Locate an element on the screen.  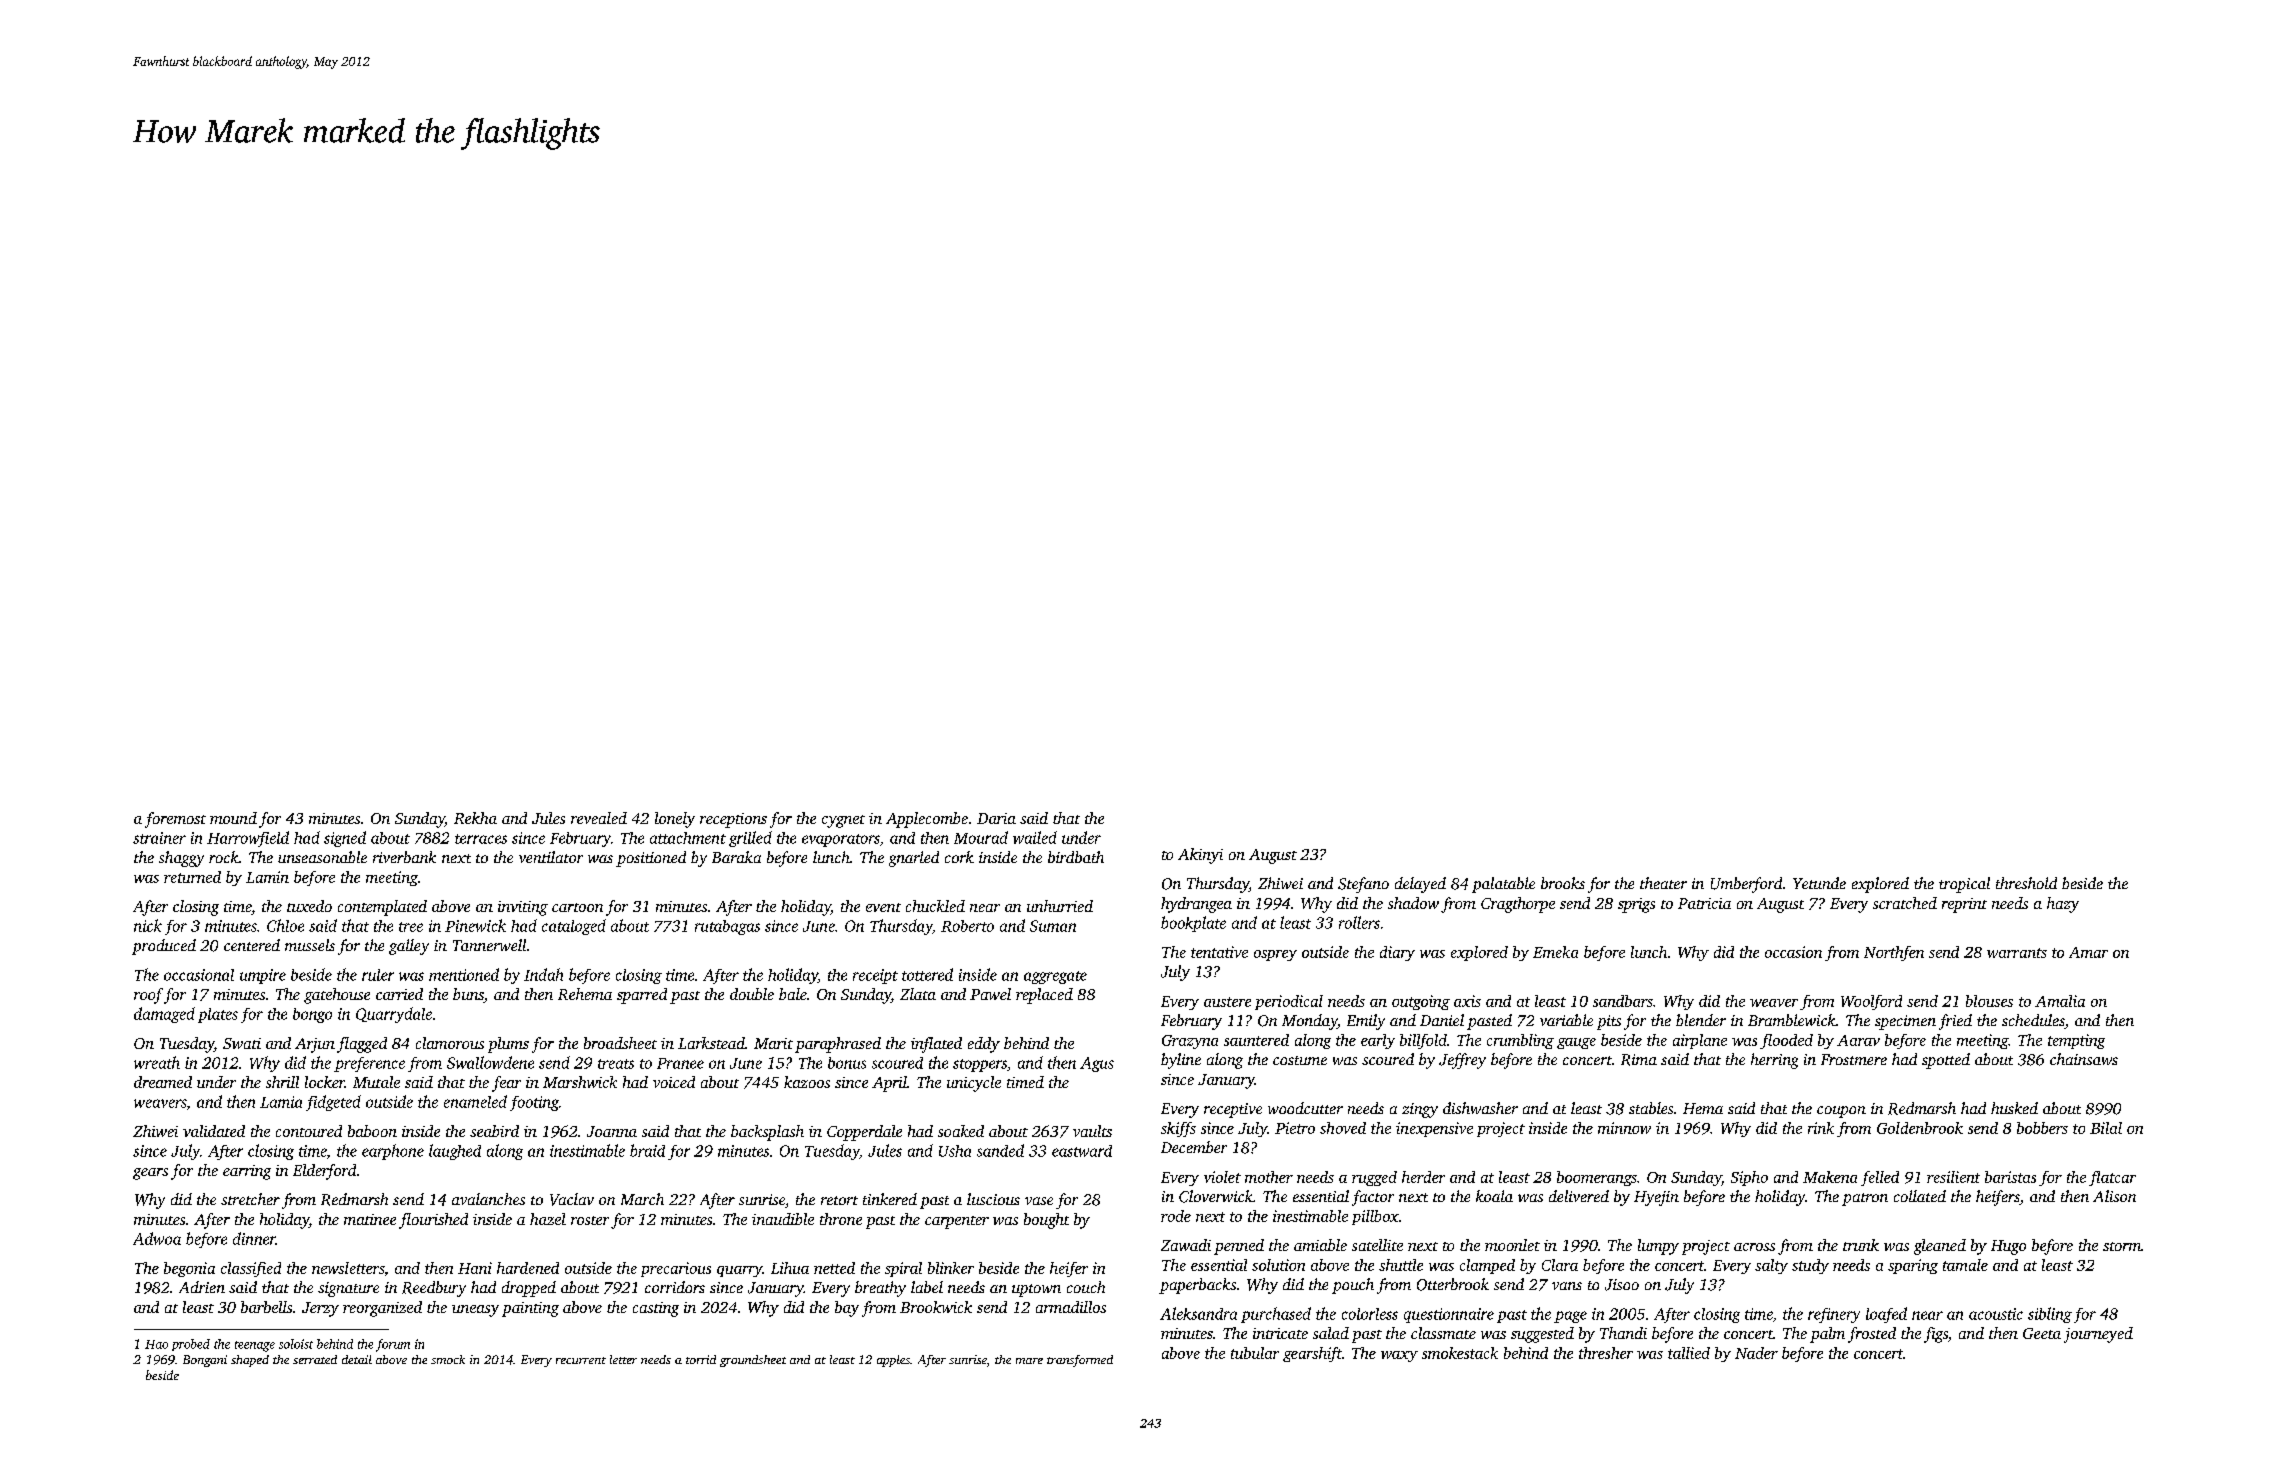
forum is located at coordinates (393, 1345).
